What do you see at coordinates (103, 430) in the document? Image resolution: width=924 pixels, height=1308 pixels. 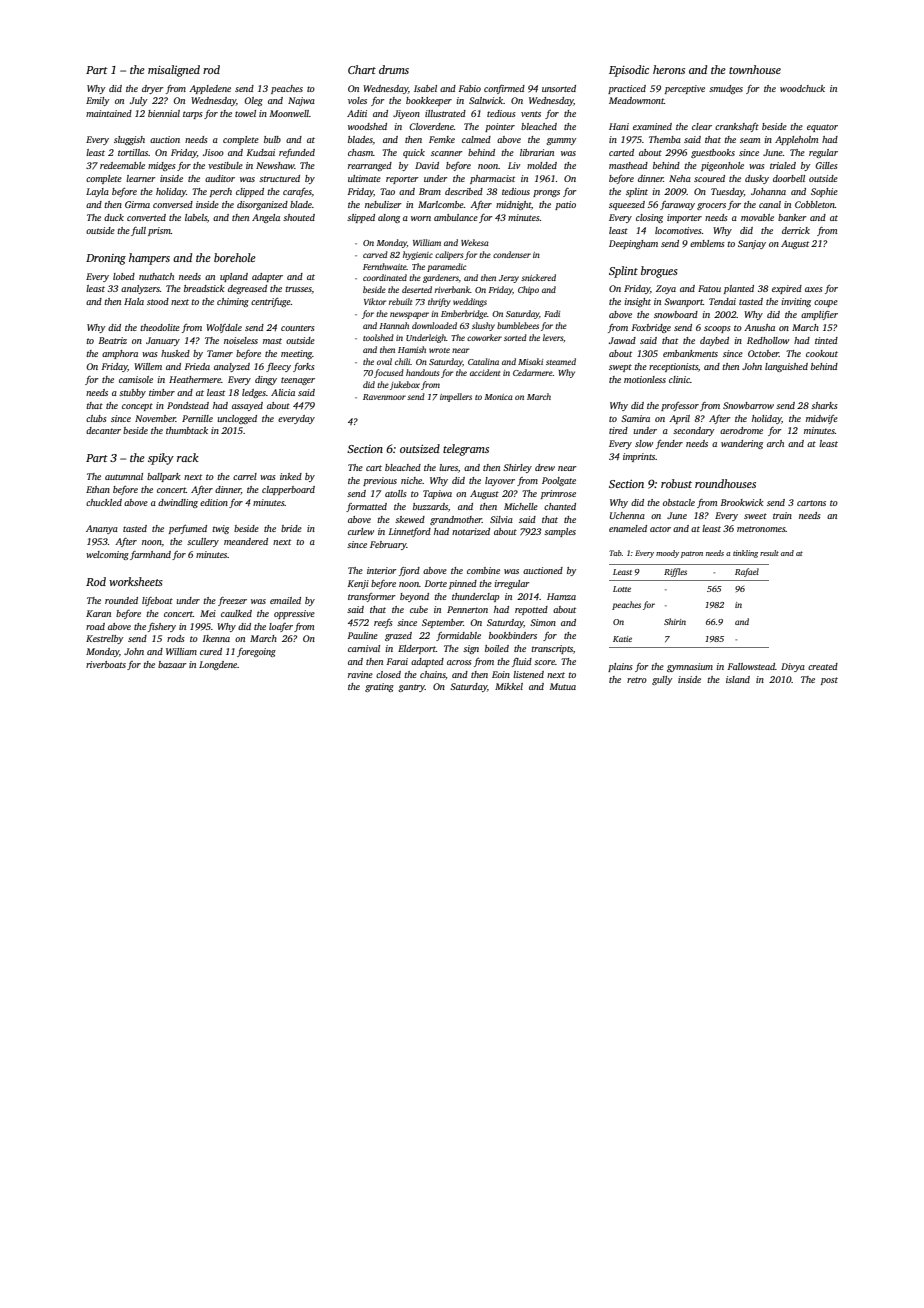 I see `decanter` at bounding box center [103, 430].
